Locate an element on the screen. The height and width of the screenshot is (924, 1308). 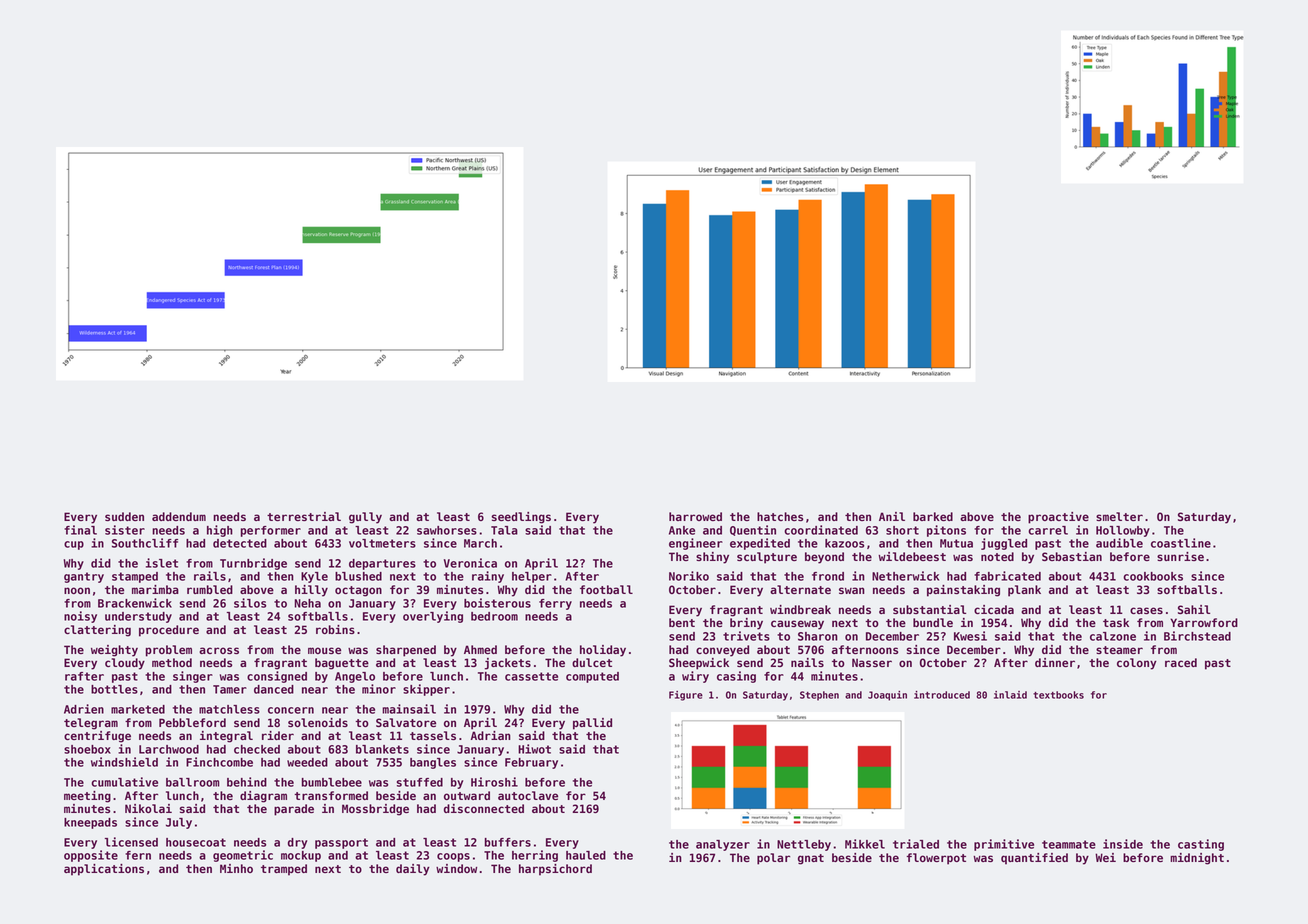
gully is located at coordinates (365, 518).
